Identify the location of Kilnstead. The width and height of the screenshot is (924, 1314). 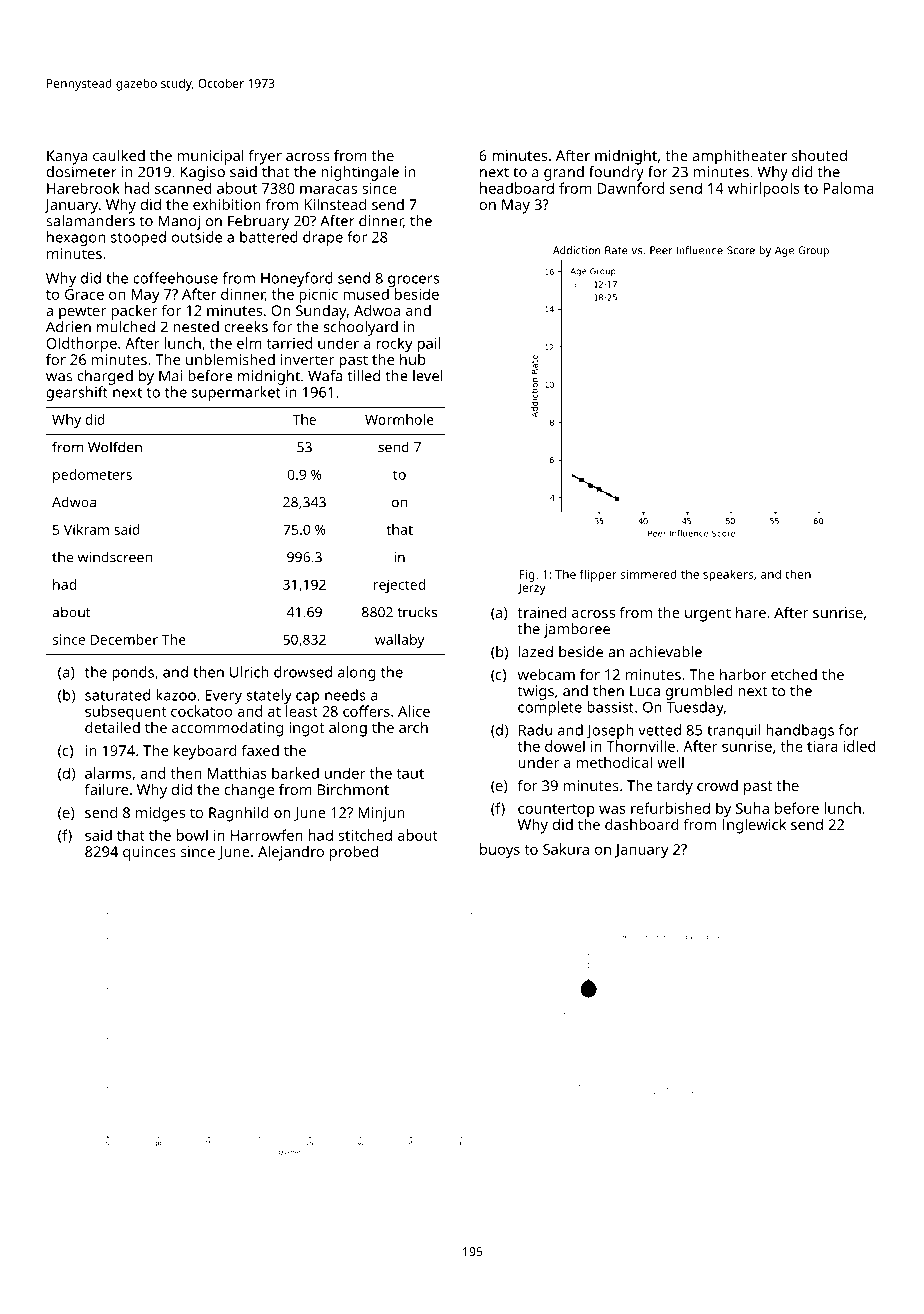
(335, 204).
